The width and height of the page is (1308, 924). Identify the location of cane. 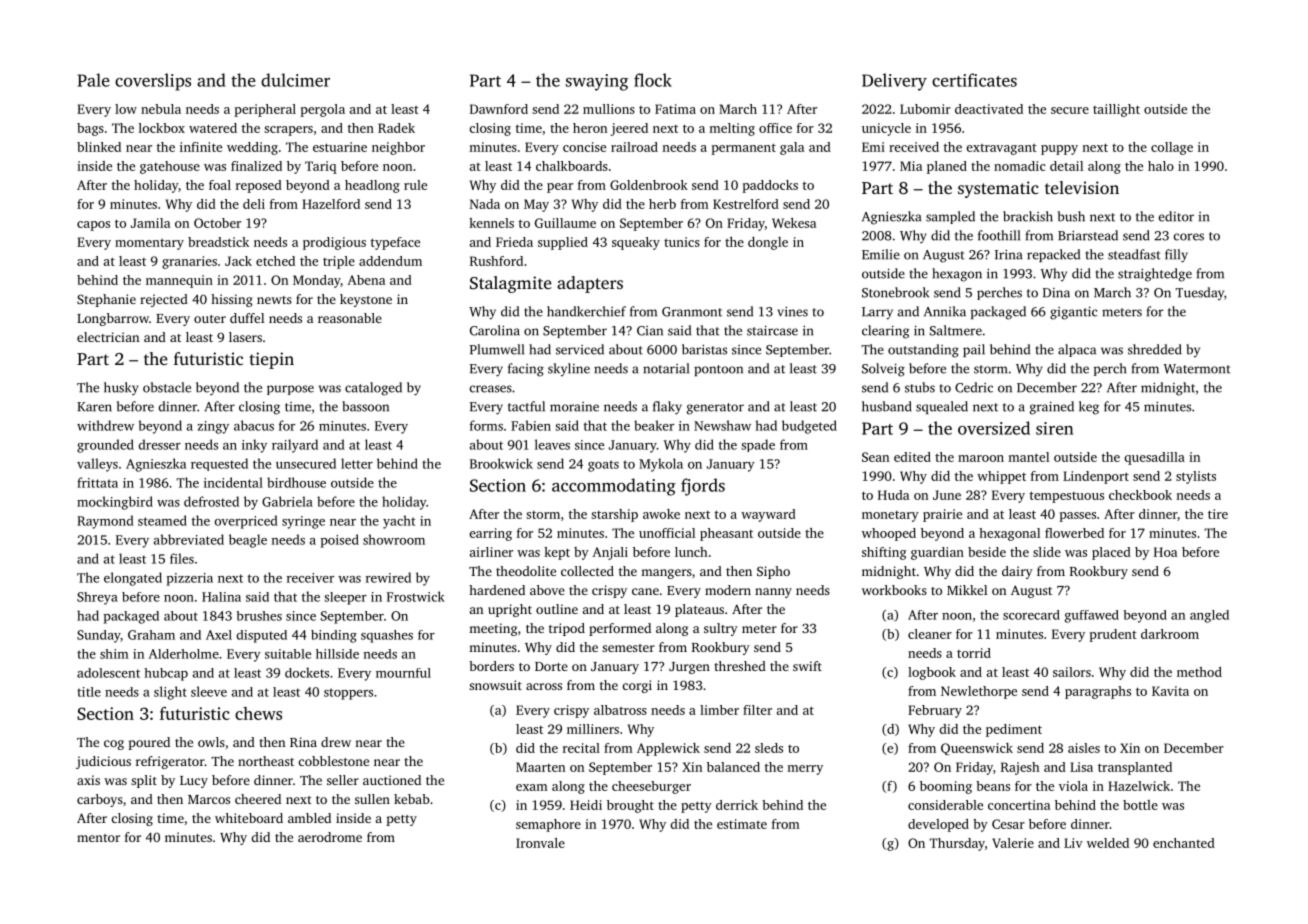
(645, 591).
